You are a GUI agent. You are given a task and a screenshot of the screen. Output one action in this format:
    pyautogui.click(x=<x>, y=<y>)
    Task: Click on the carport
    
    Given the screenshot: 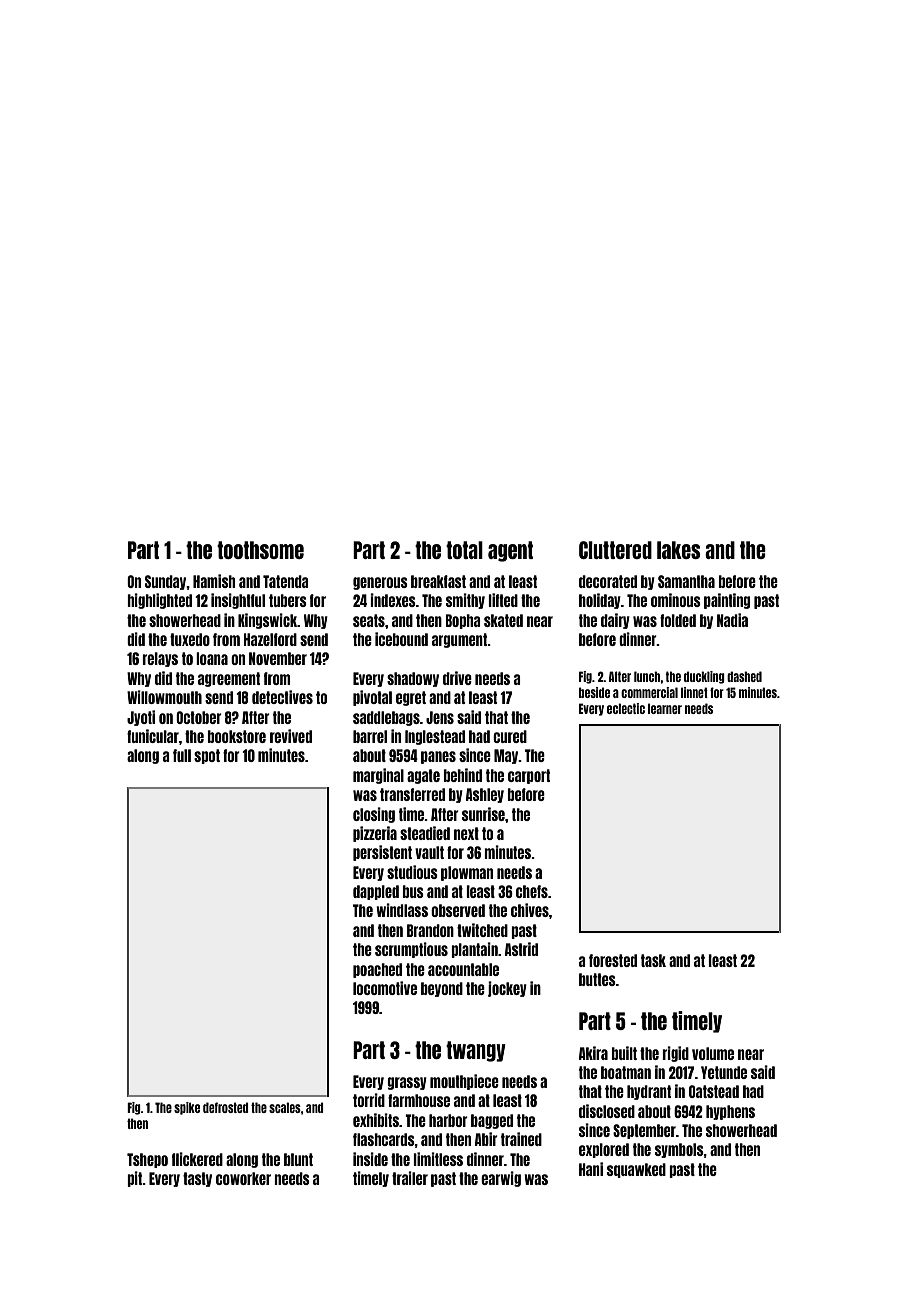 What is the action you would take?
    pyautogui.click(x=529, y=776)
